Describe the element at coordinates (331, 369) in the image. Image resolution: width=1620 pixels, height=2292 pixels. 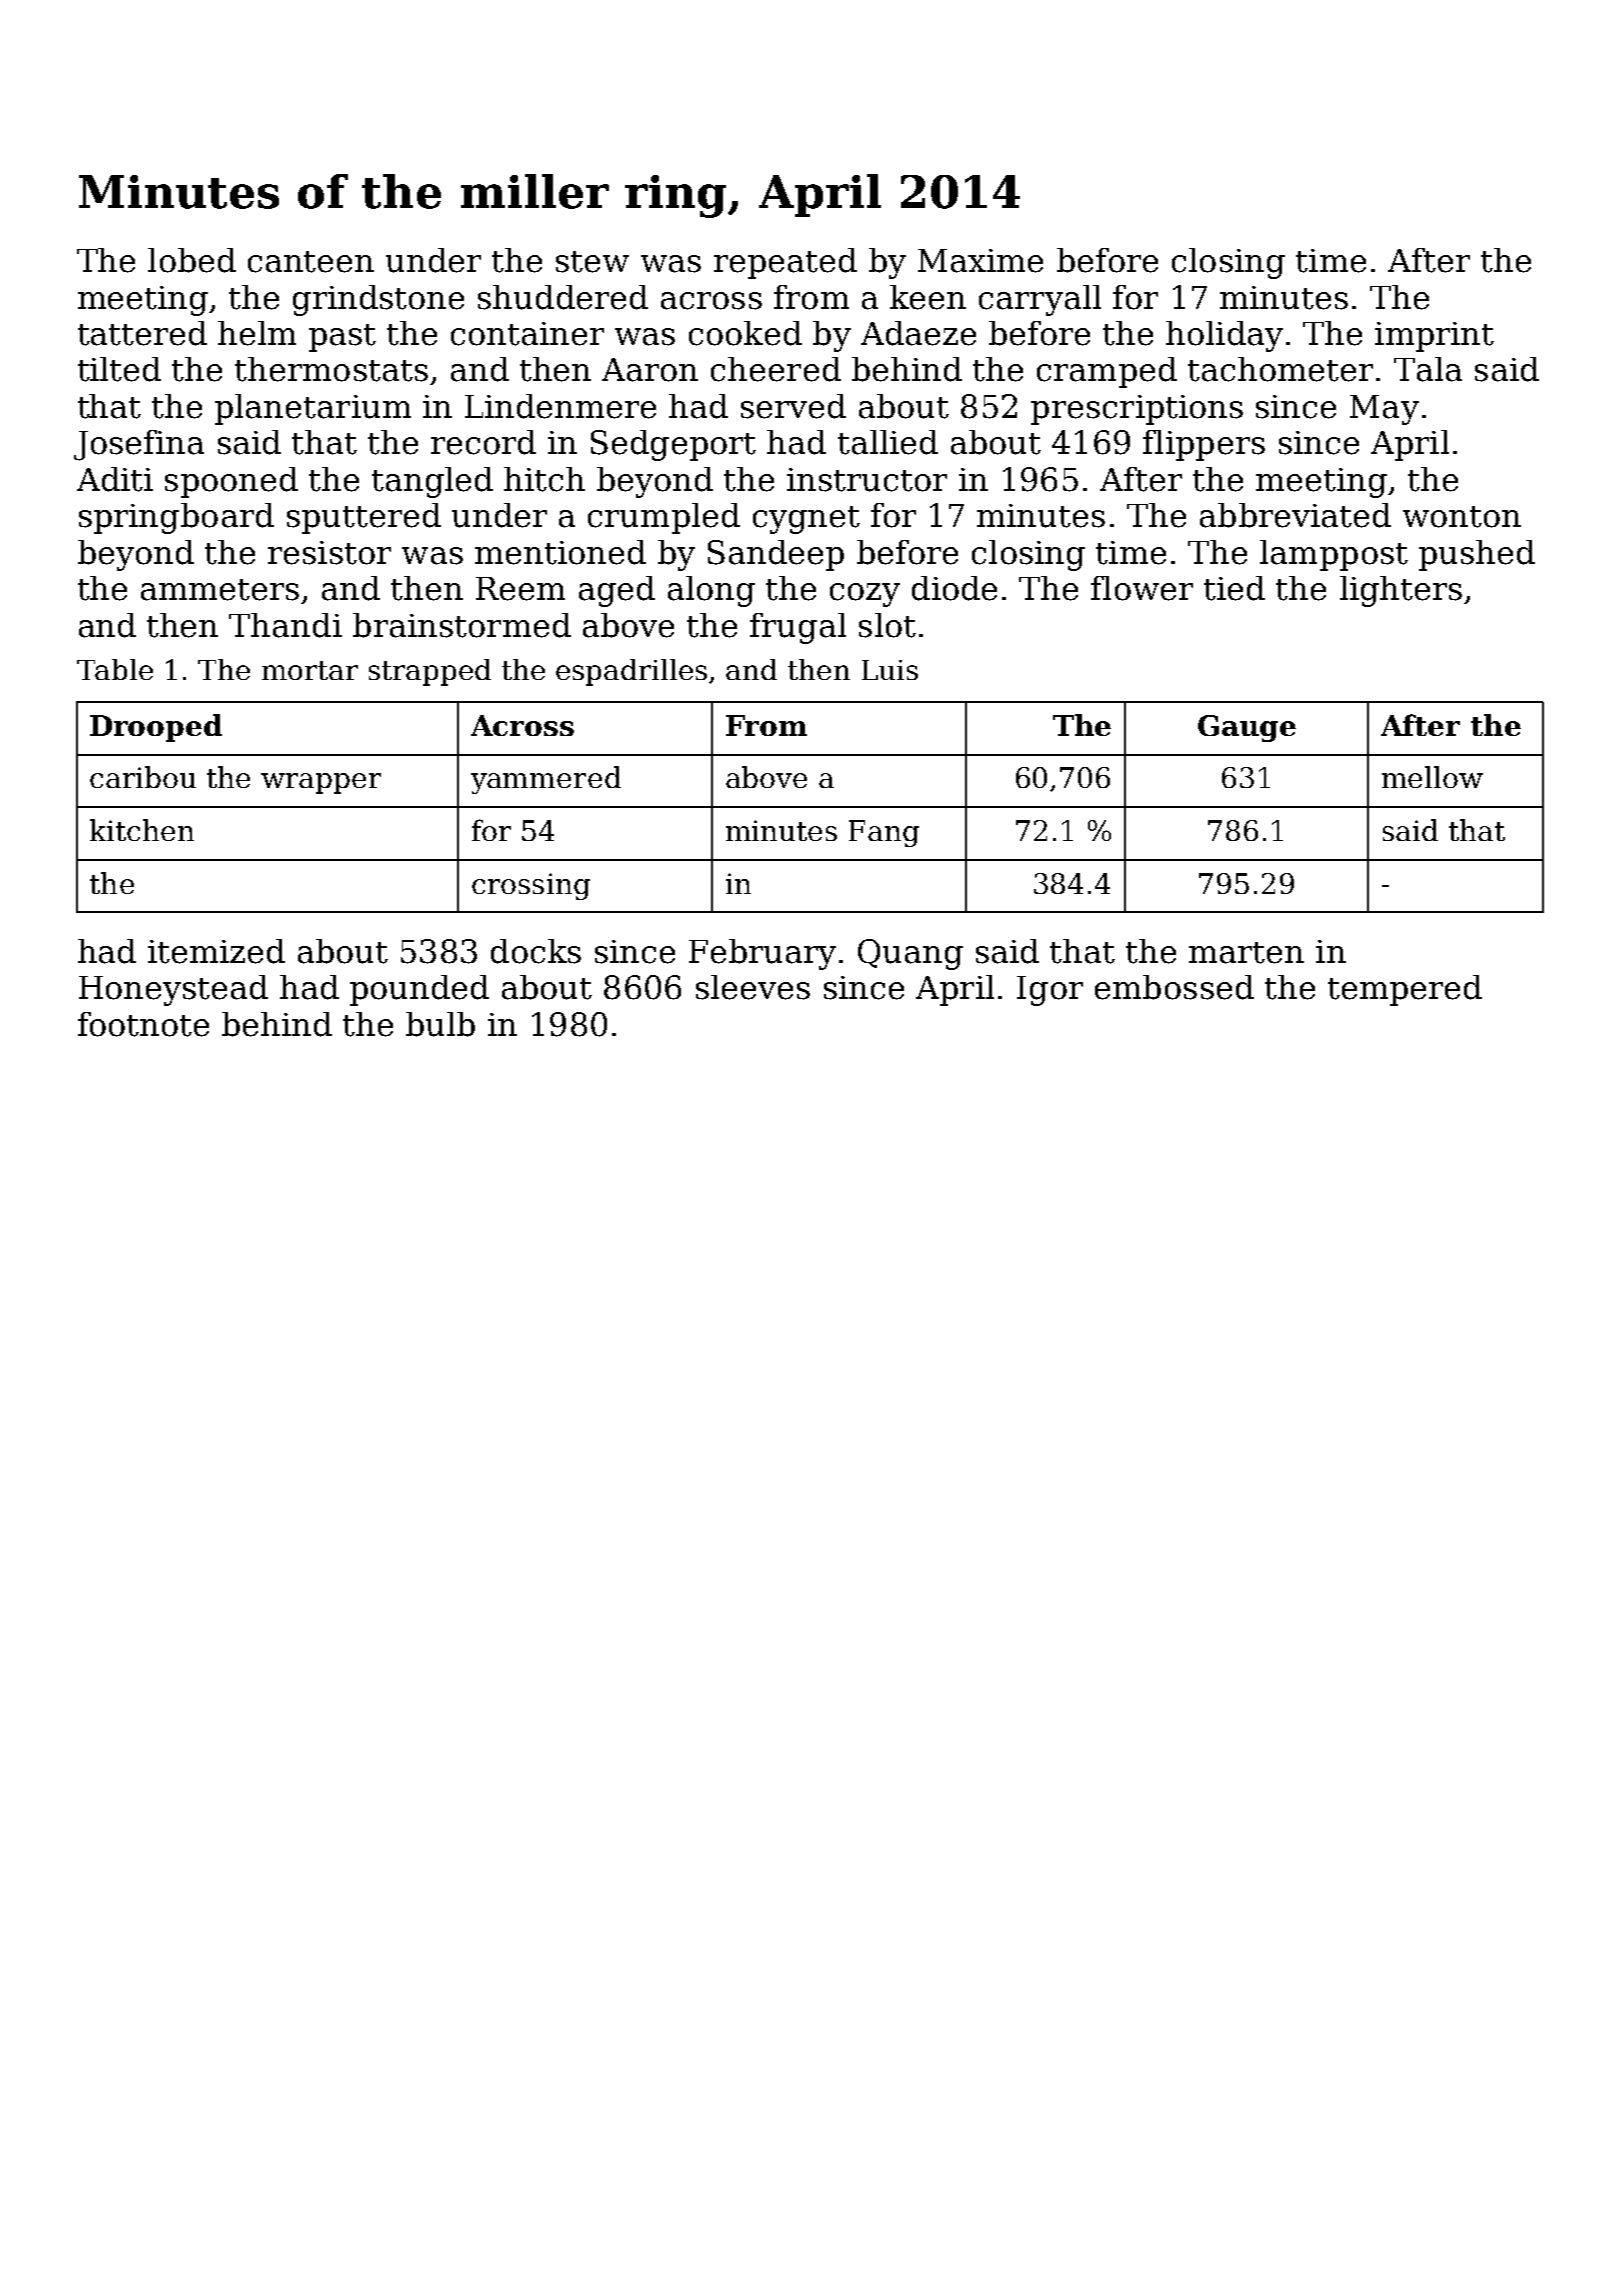
I see `thermostats` at that location.
